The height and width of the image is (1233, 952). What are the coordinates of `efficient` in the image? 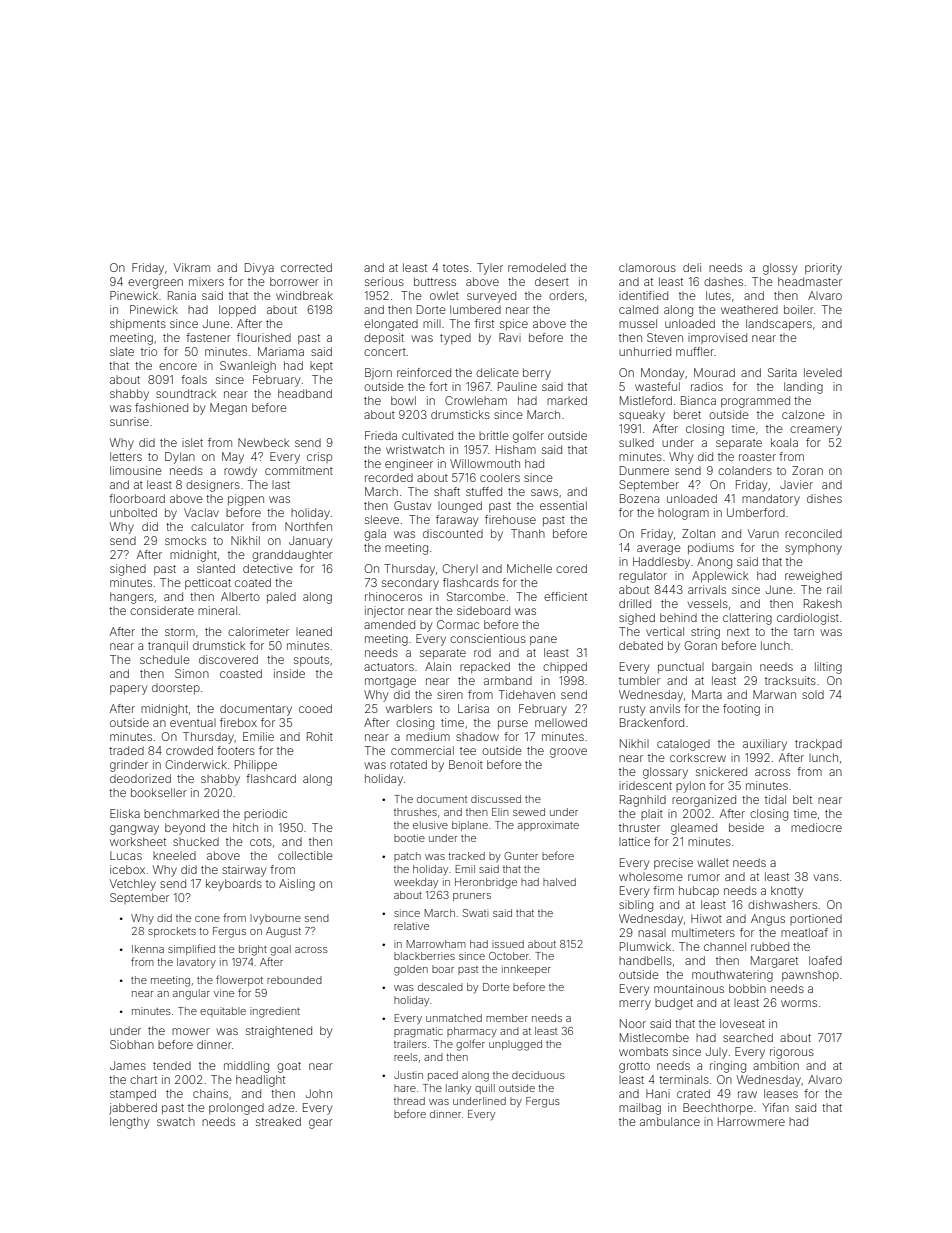 It's located at (565, 596).
